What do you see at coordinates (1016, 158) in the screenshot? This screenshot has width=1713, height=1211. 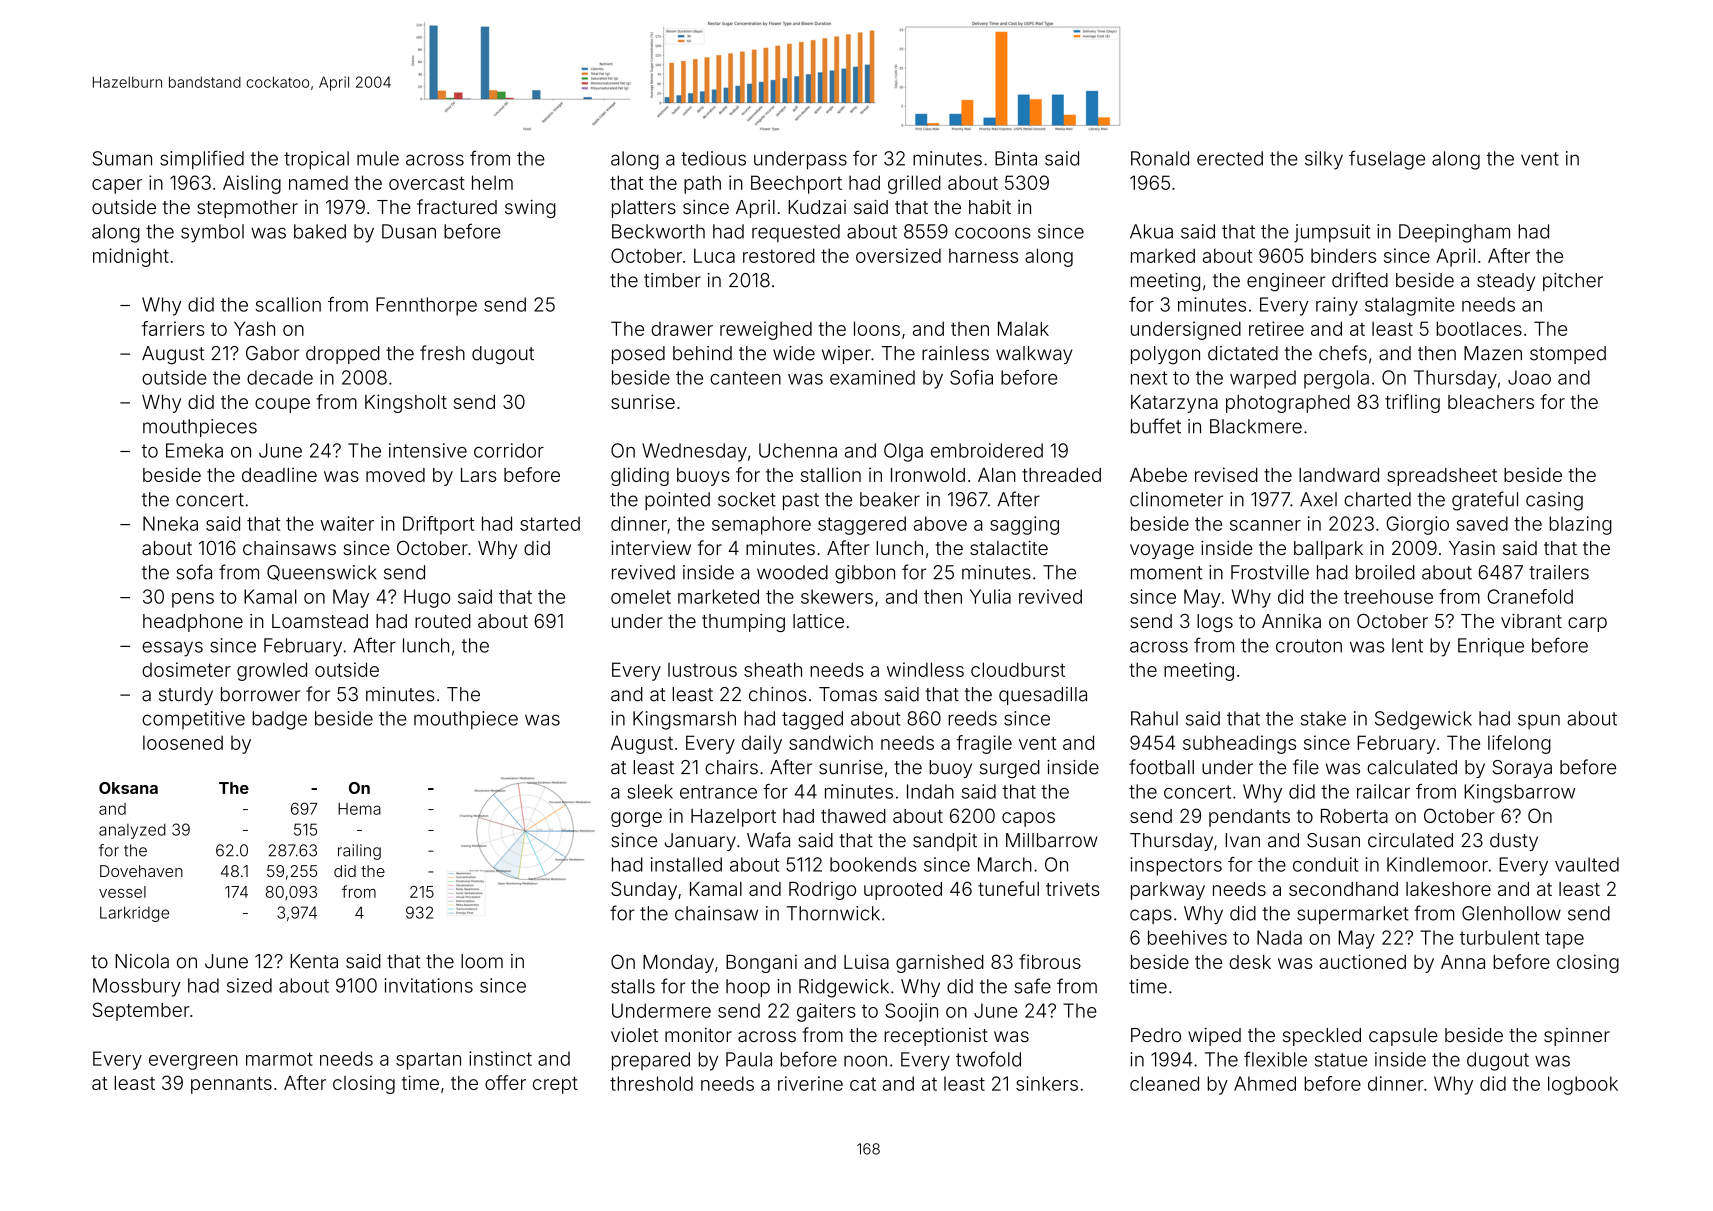 I see `Binta` at bounding box center [1016, 158].
